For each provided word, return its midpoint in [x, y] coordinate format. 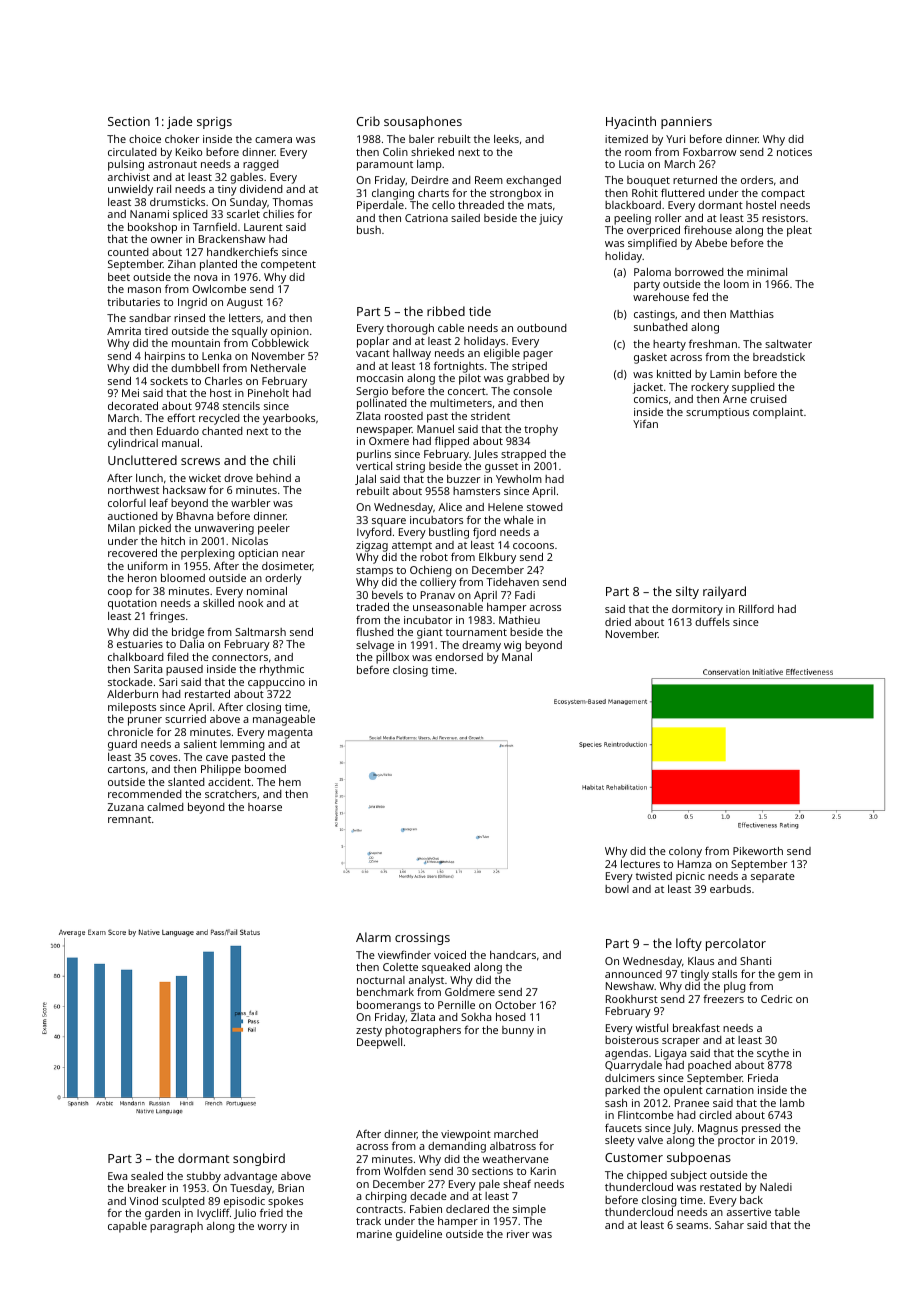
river [518, 1234]
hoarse [265, 807]
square [389, 523]
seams [692, 1226]
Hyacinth [631, 122]
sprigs [214, 123]
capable [127, 1227]
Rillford [756, 608]
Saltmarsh [260, 632]
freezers [723, 998]
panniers [686, 123]
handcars [513, 955]
